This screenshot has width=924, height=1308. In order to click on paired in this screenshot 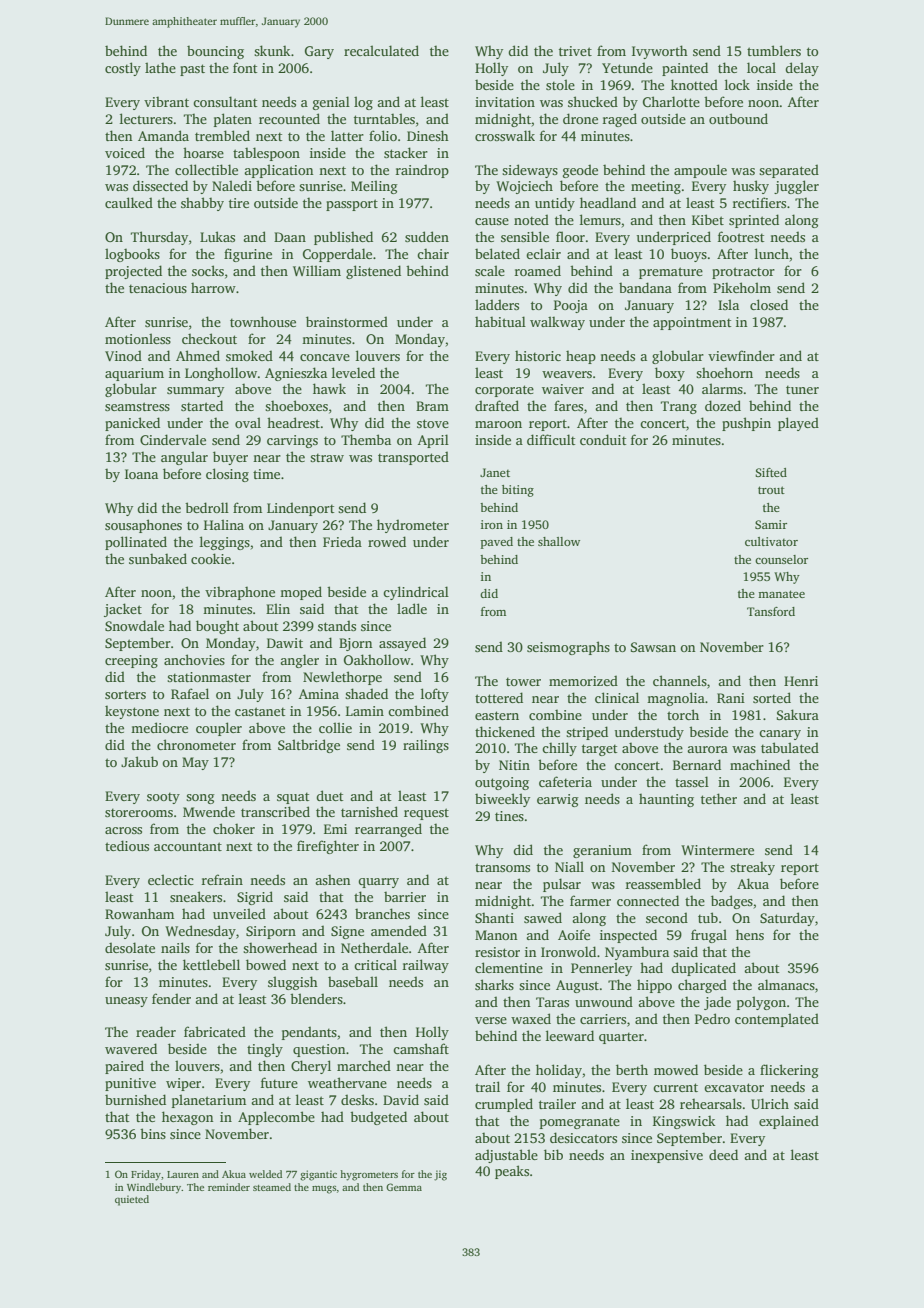, I will do `click(124, 1067)`.
